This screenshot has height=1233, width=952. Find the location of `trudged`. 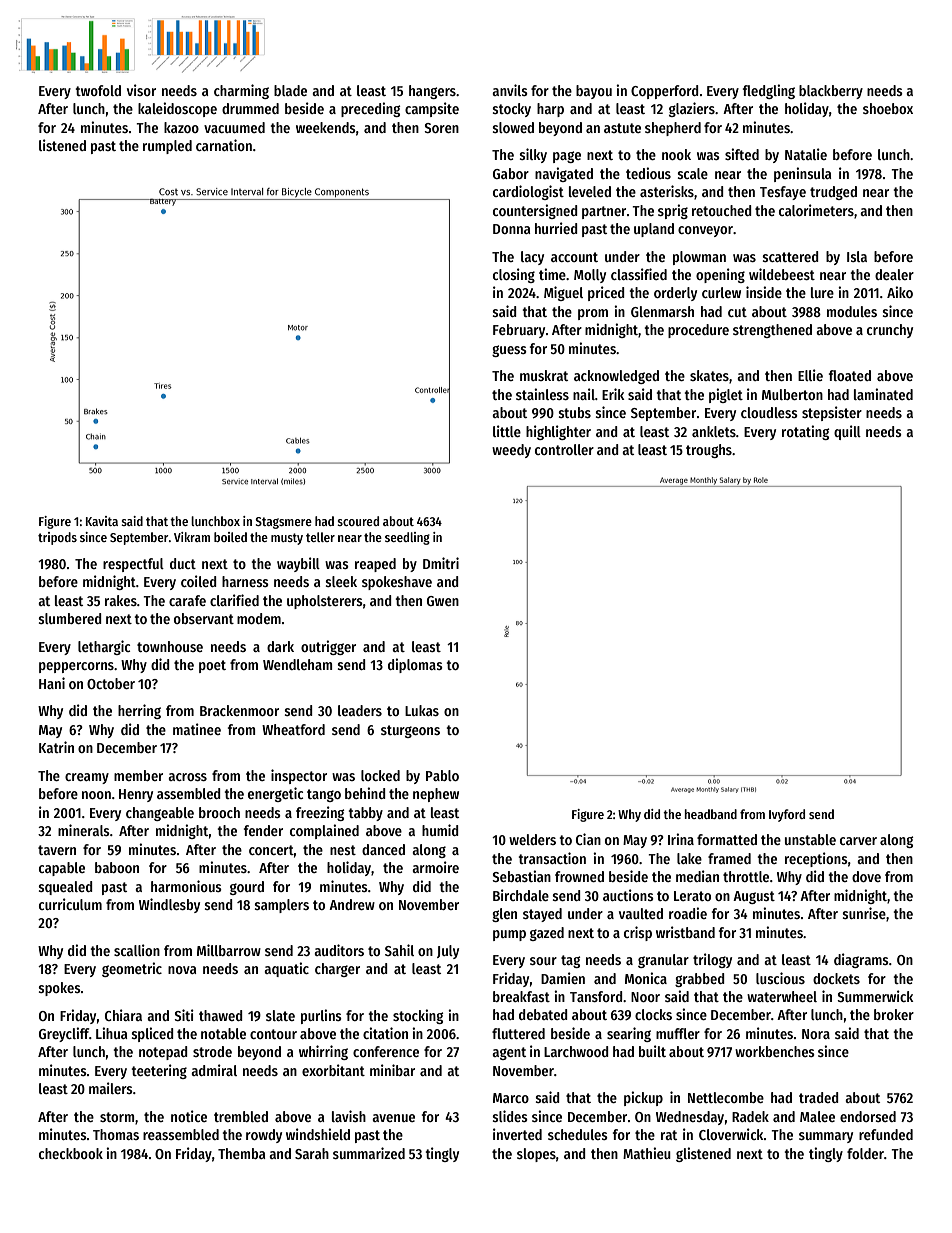

trudged is located at coordinates (833, 193).
